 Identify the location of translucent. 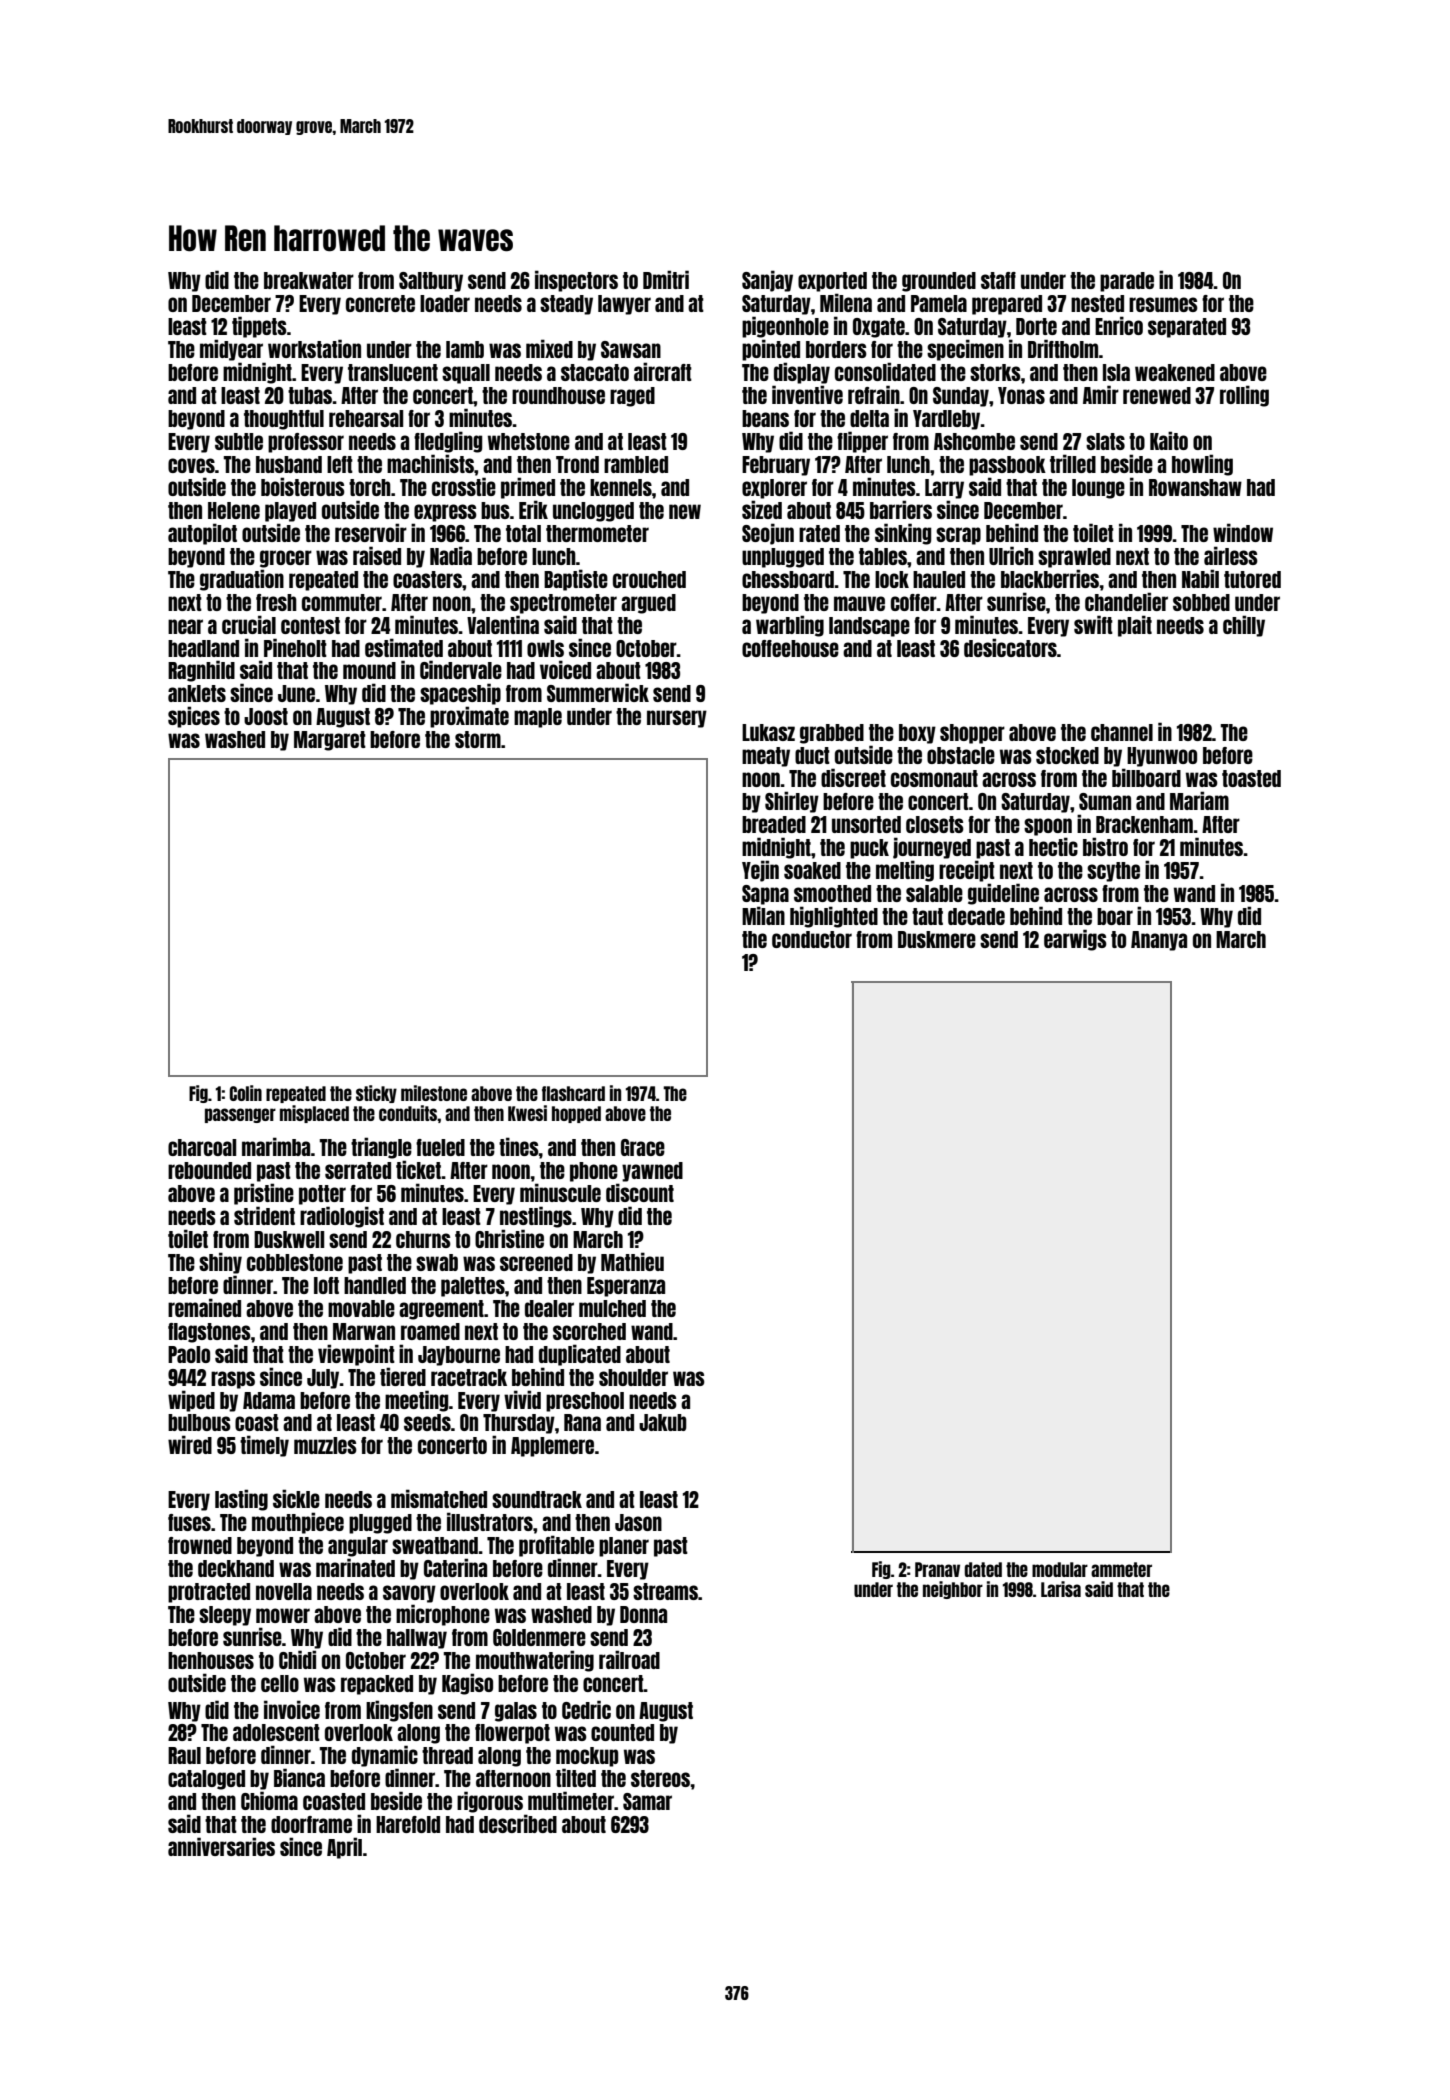
(393, 372).
